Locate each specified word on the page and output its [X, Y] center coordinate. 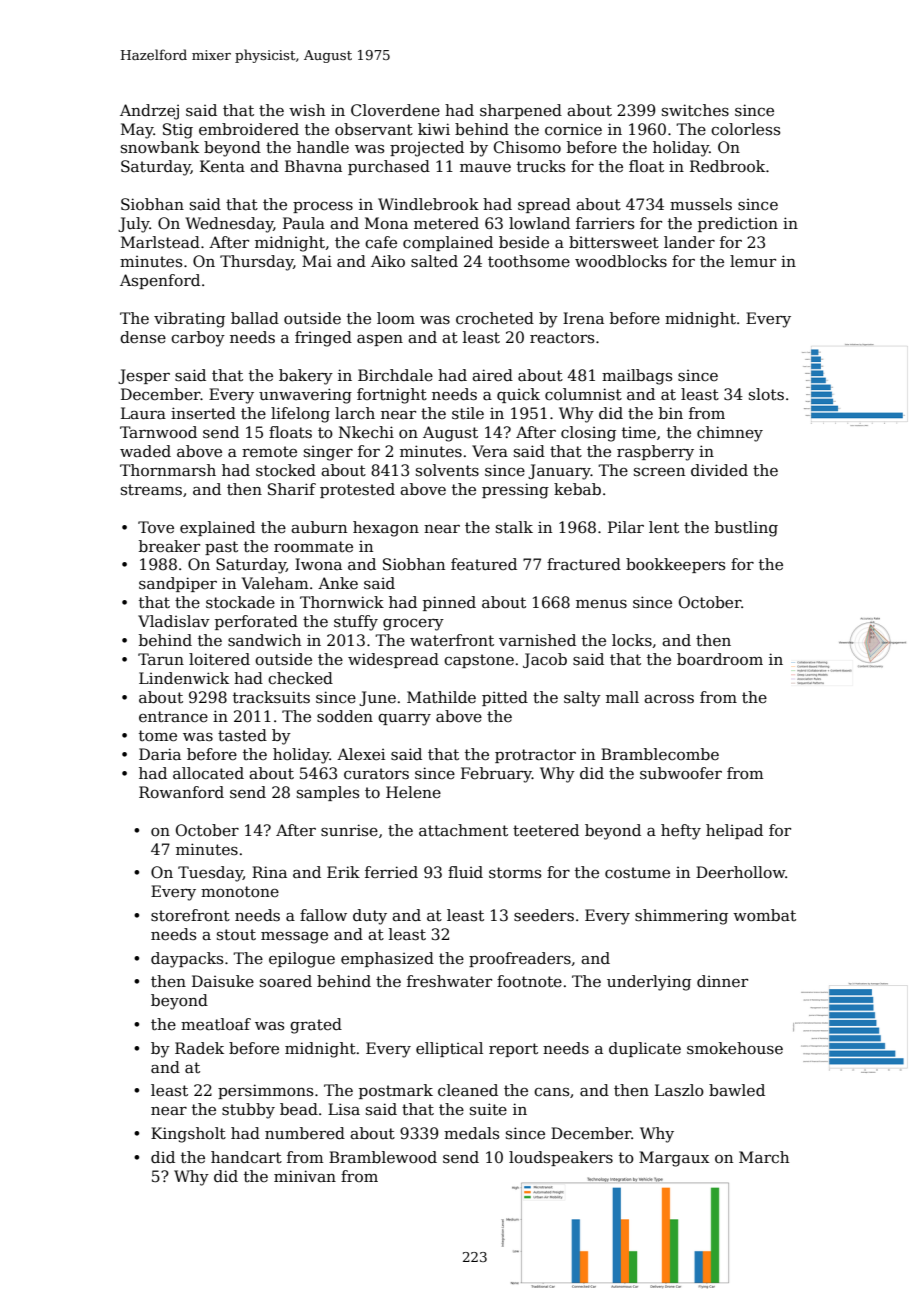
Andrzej [149, 112]
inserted [203, 413]
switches [695, 110]
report [513, 1050]
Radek [199, 1048]
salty [582, 699]
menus [601, 604]
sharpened [521, 111]
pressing [515, 491]
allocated [208, 773]
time [639, 432]
